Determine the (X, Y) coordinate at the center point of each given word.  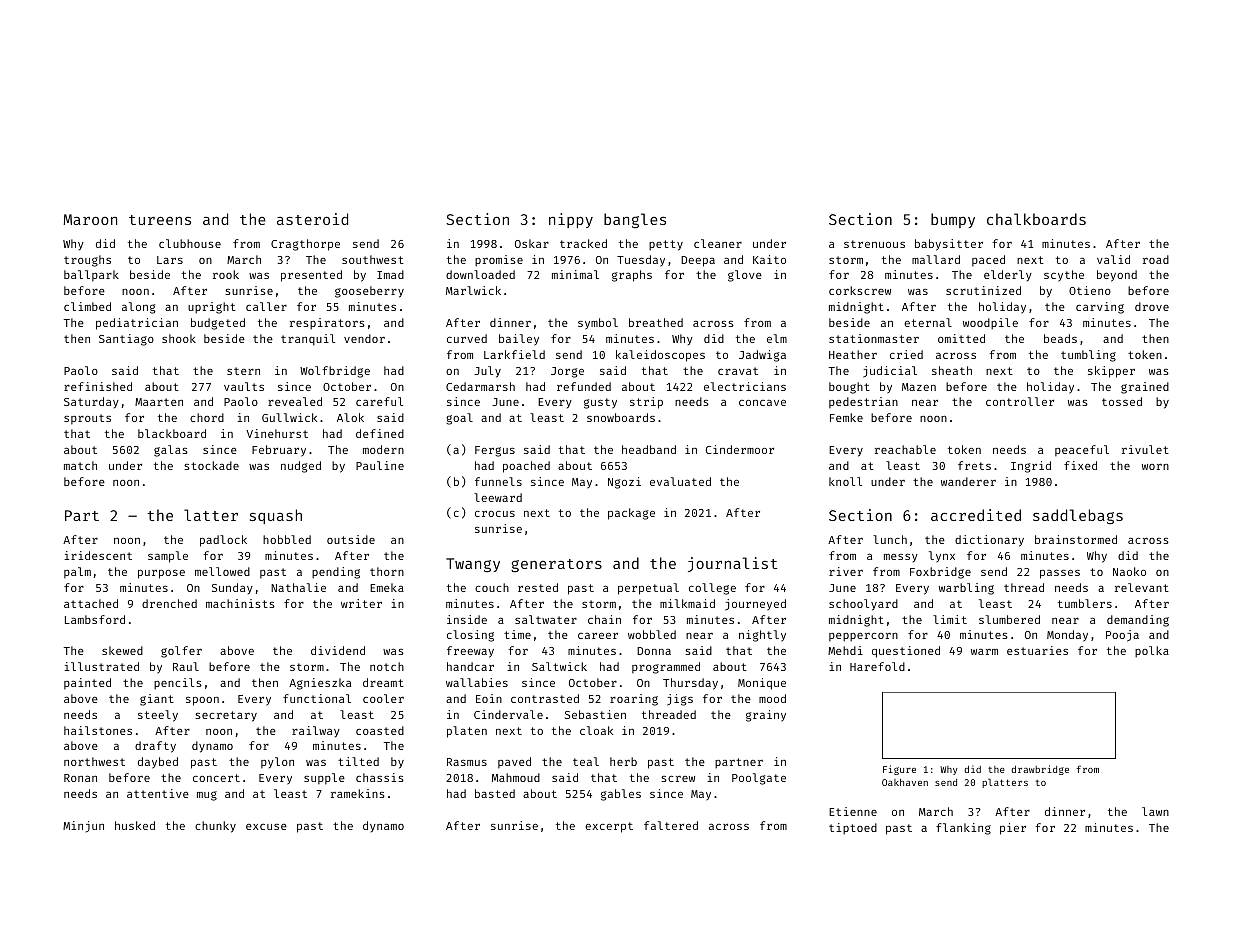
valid (1113, 259)
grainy (766, 716)
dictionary (989, 541)
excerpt (609, 827)
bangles (635, 220)
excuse (266, 827)
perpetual (648, 589)
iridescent (98, 555)
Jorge (567, 372)
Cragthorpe (305, 245)
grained (1145, 388)
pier (1013, 829)
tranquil (308, 340)
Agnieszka (320, 684)
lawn (1155, 811)
